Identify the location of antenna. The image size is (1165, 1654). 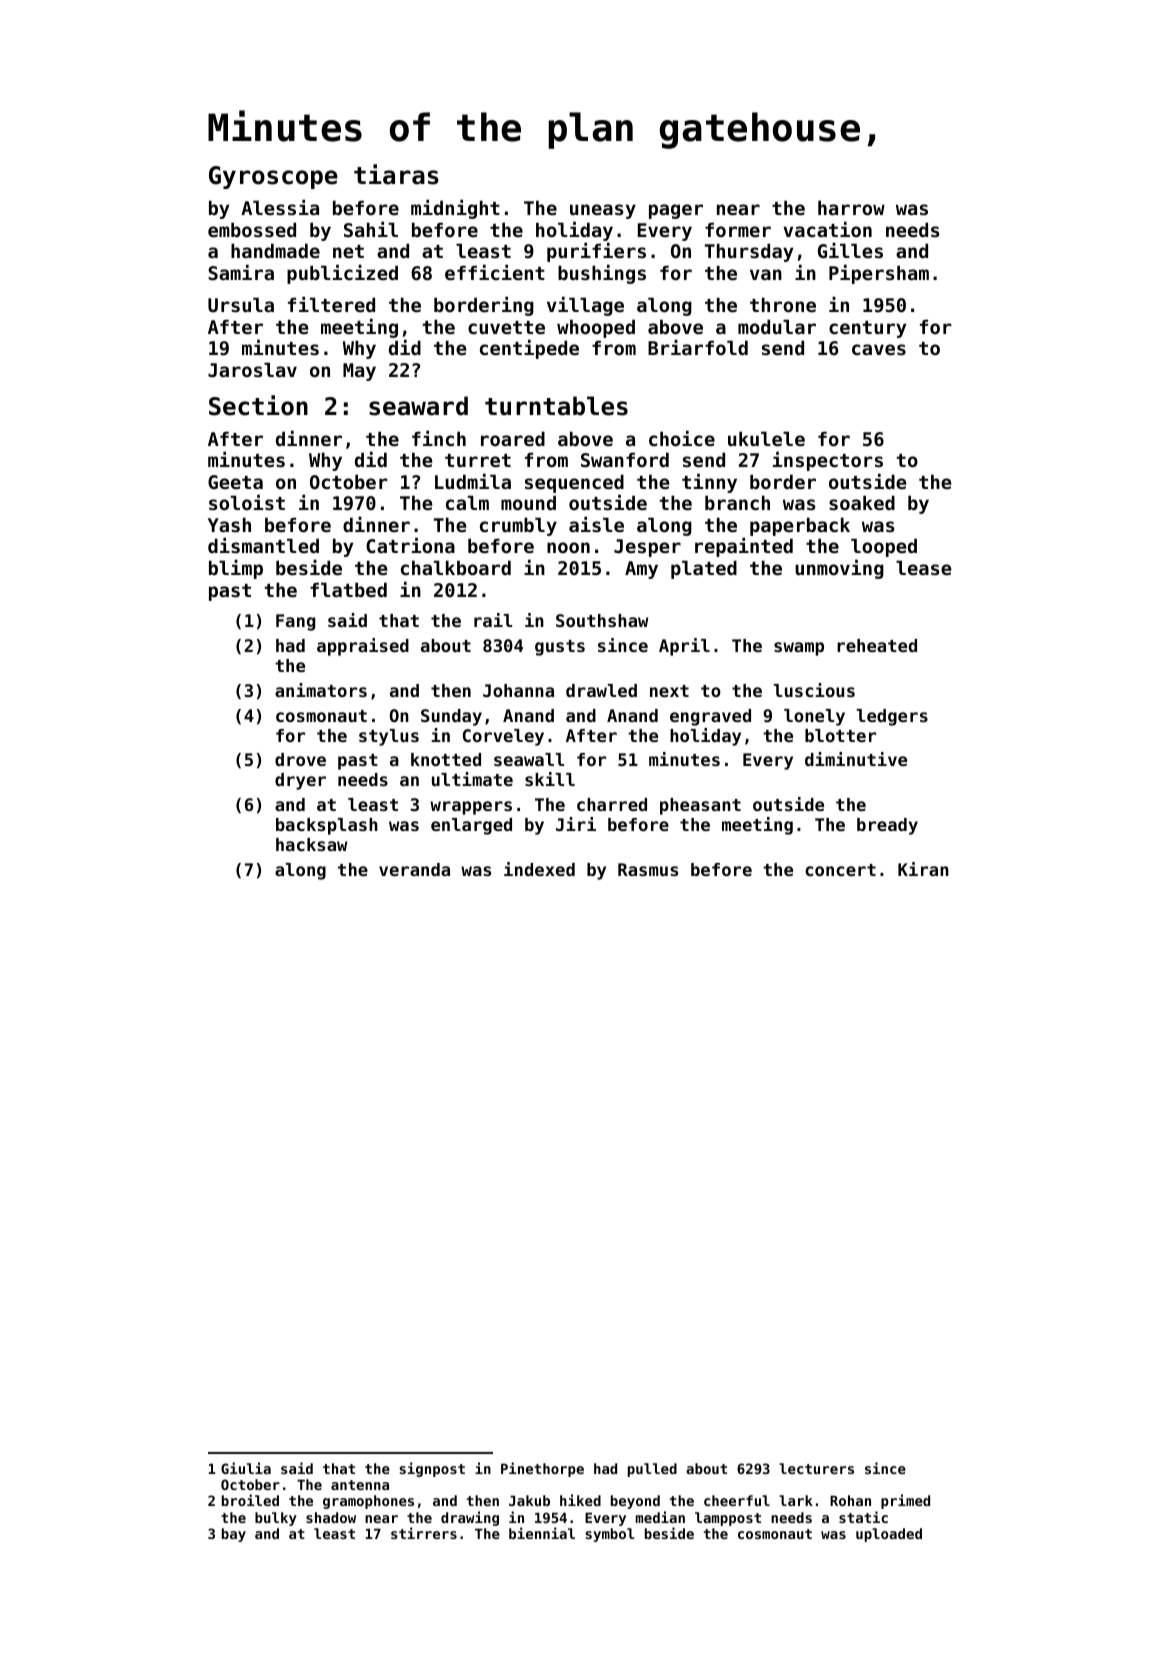
(360, 1485).
